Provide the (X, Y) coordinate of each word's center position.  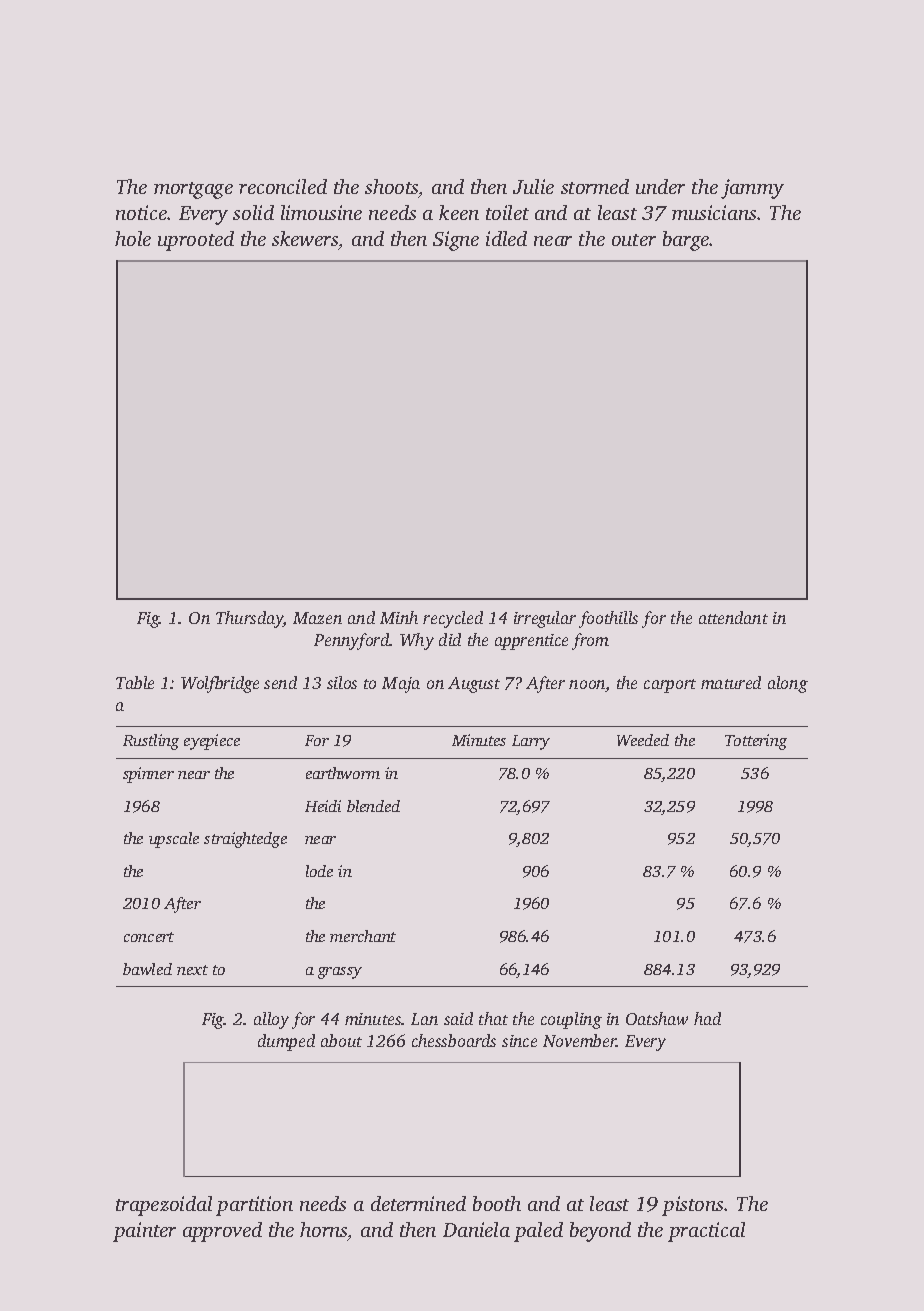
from (590, 641)
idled (506, 238)
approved (222, 1232)
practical (706, 1232)
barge (686, 241)
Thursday (250, 619)
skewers (305, 238)
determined (418, 1203)
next (192, 970)
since (519, 1041)
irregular (545, 619)
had (707, 1018)
